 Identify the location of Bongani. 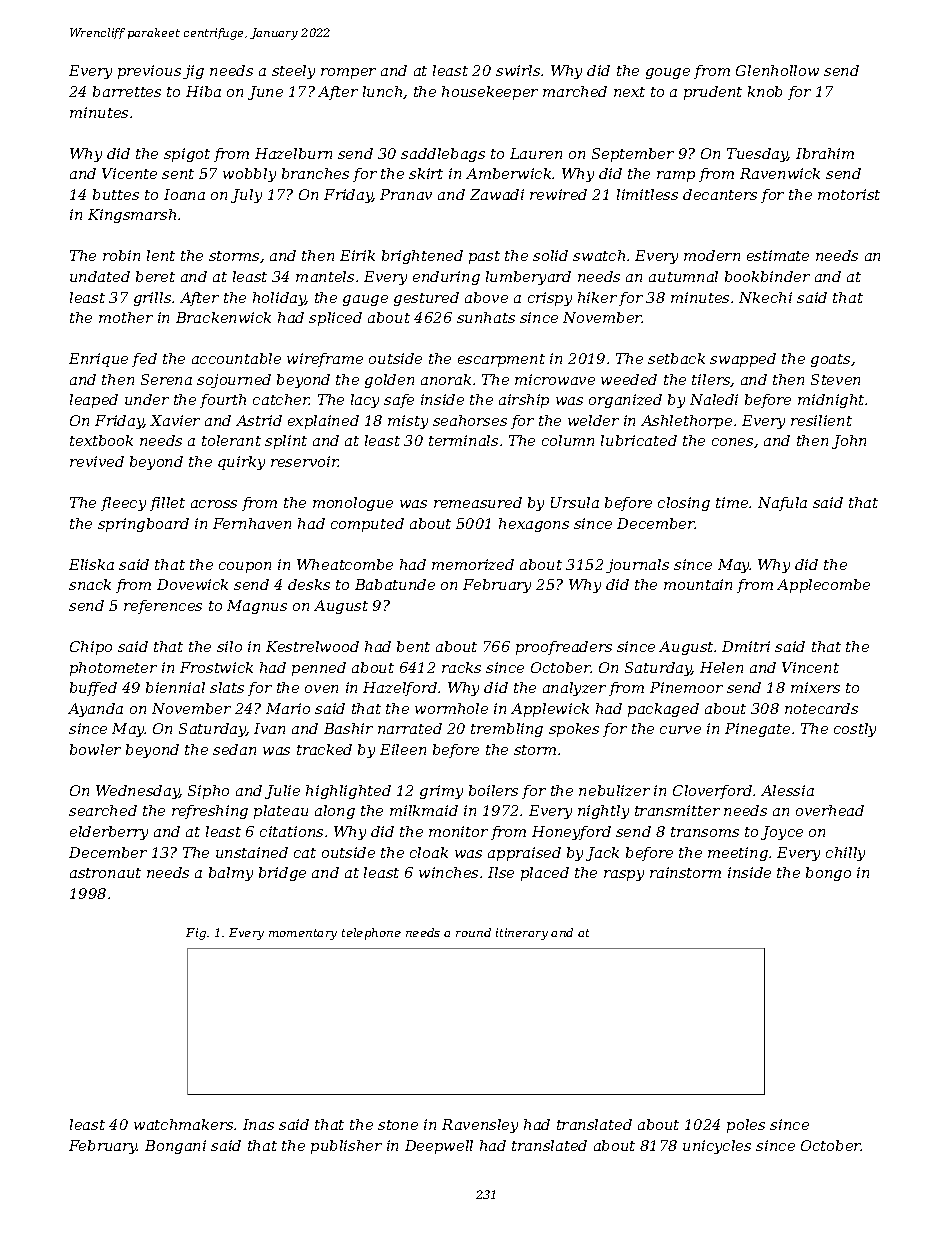
(175, 1147).
